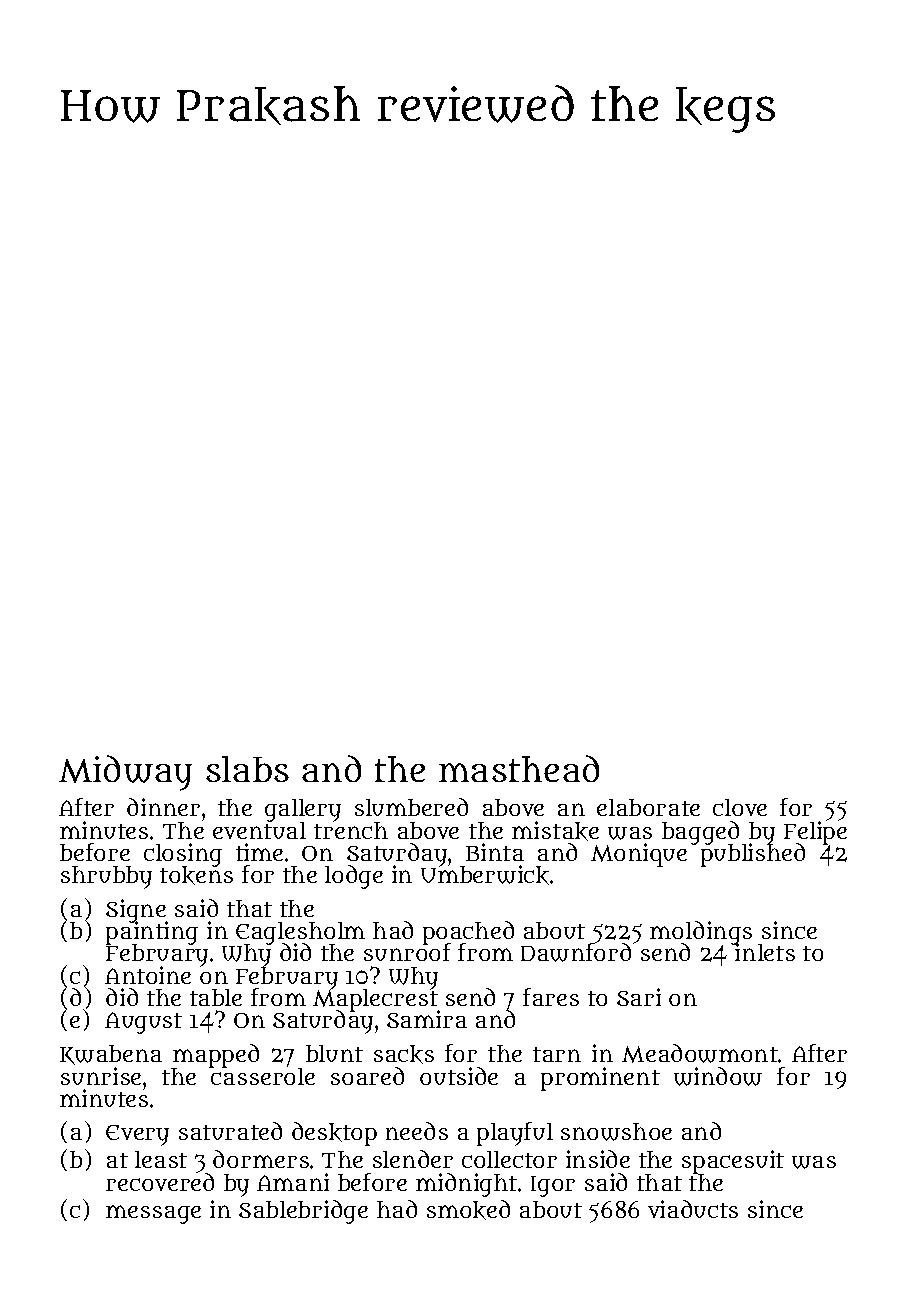 The width and height of the screenshot is (908, 1316). Describe the element at coordinates (411, 807) in the screenshot. I see `slumbered` at that location.
